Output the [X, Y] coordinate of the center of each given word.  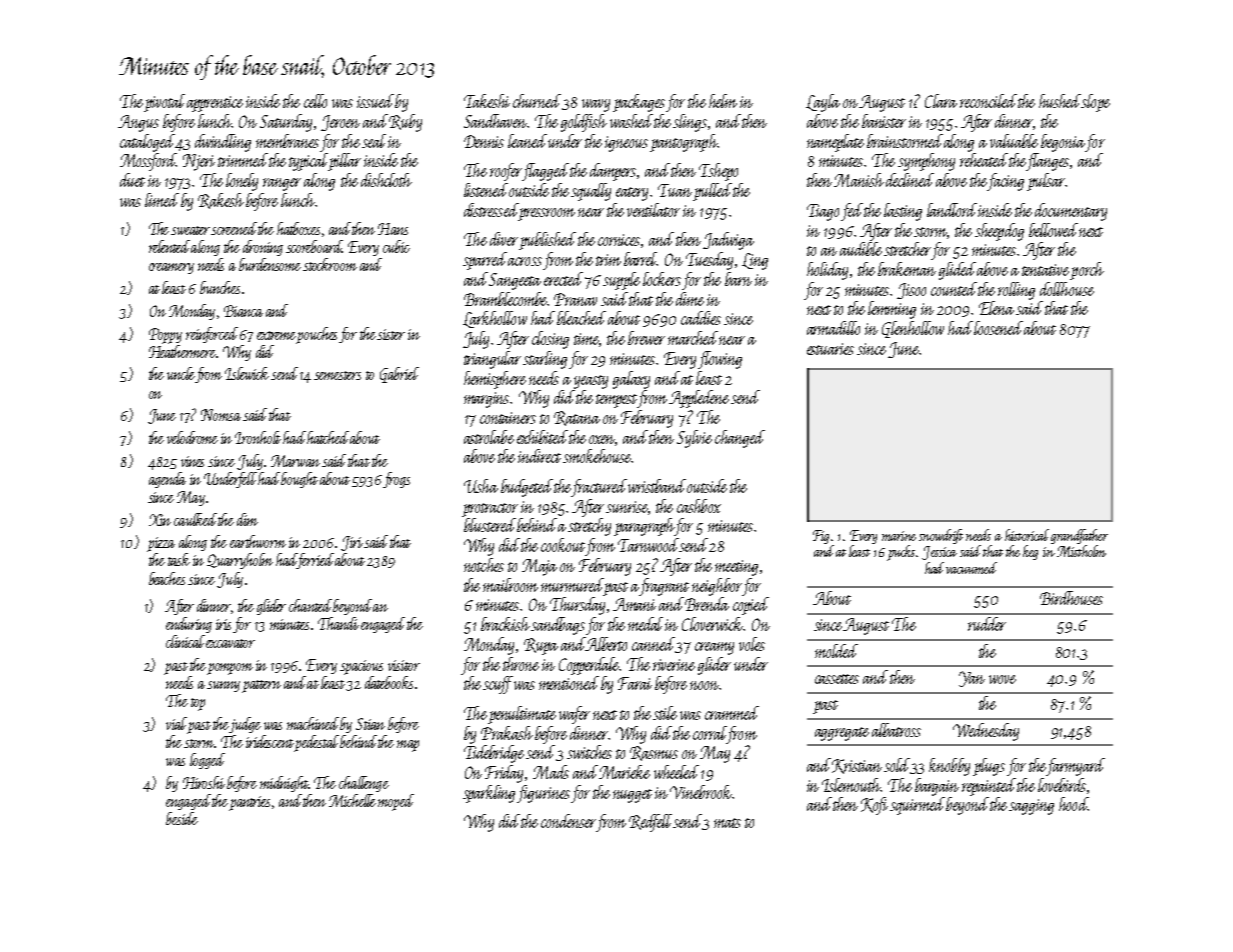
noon [704, 685]
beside [182, 818]
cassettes [837, 679]
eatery [632, 194]
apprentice [215, 104]
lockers [662, 279]
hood [1073, 804]
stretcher [907, 249]
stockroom [330, 264]
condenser [568, 821]
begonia [1063, 143]
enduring [189, 625]
